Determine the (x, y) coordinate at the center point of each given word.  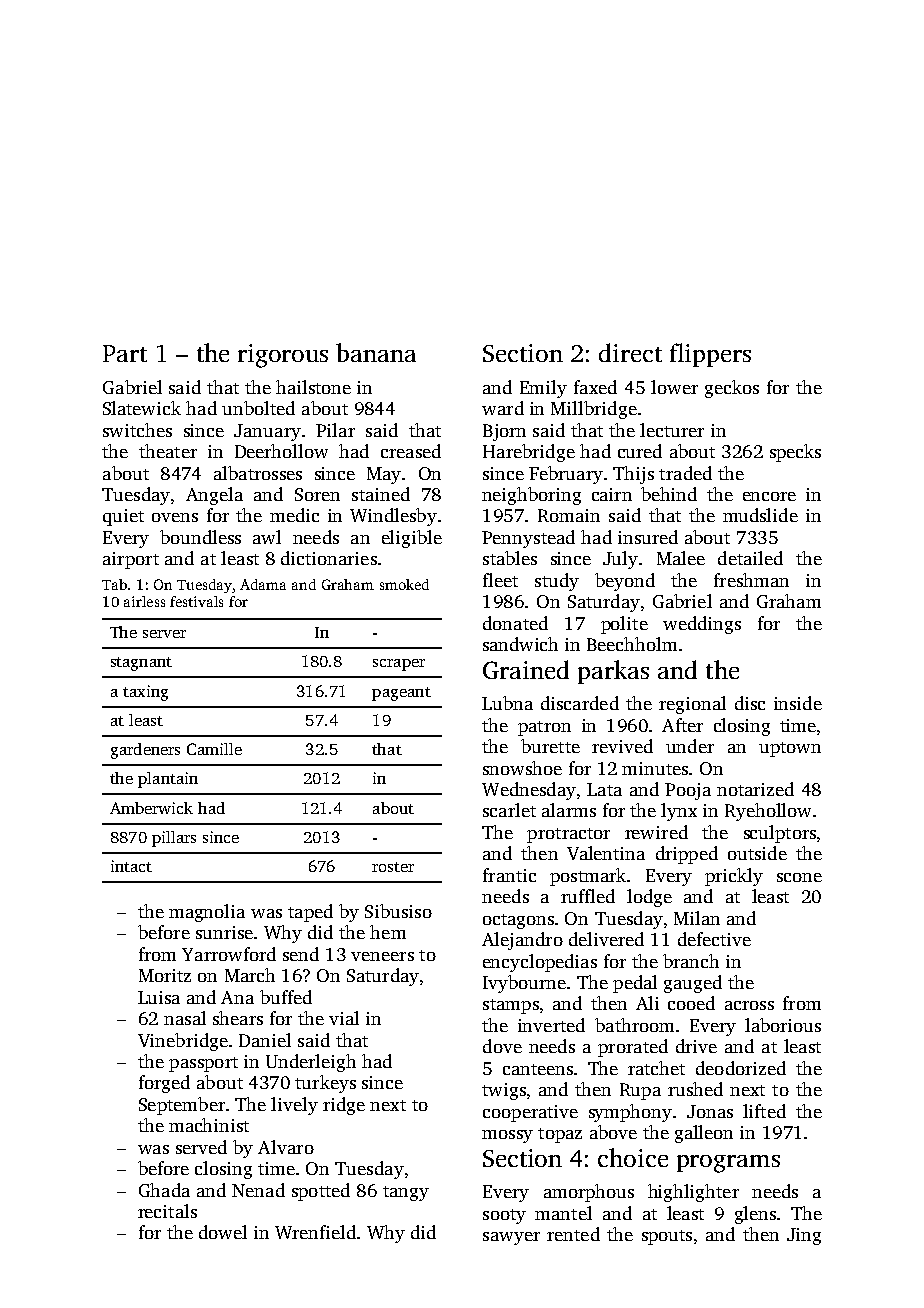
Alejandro (522, 941)
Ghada (164, 1190)
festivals (196, 601)
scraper (399, 665)
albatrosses (258, 473)
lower (674, 387)
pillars (174, 839)
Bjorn (504, 432)
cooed (691, 1003)
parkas (613, 672)
